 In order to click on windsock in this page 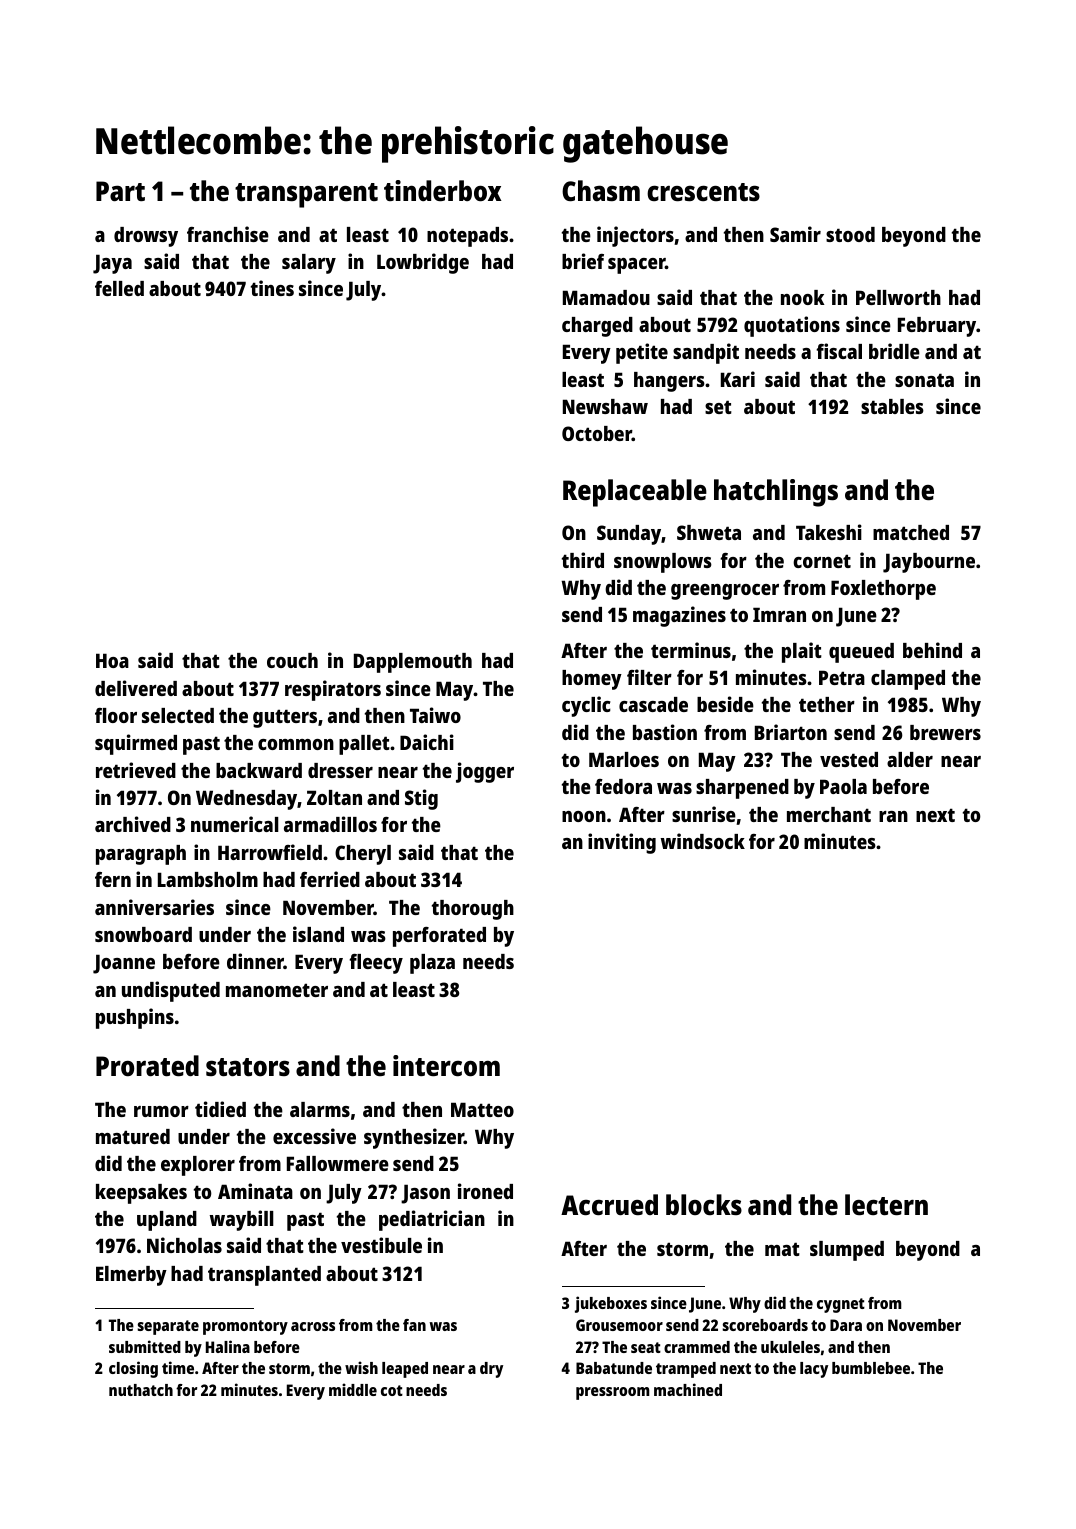, I will do `click(703, 841)`.
